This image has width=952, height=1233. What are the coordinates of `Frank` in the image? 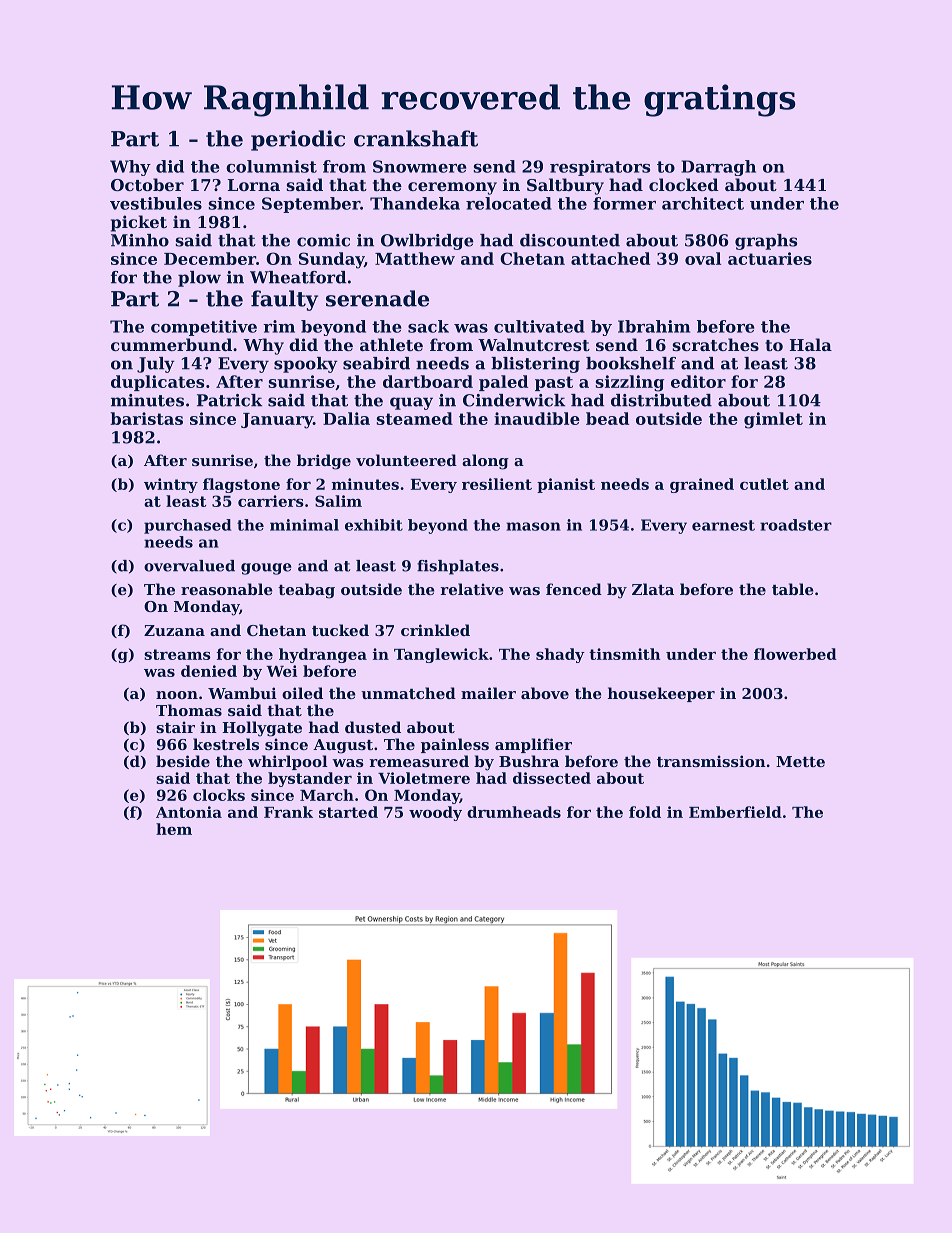 It's located at (288, 812).
